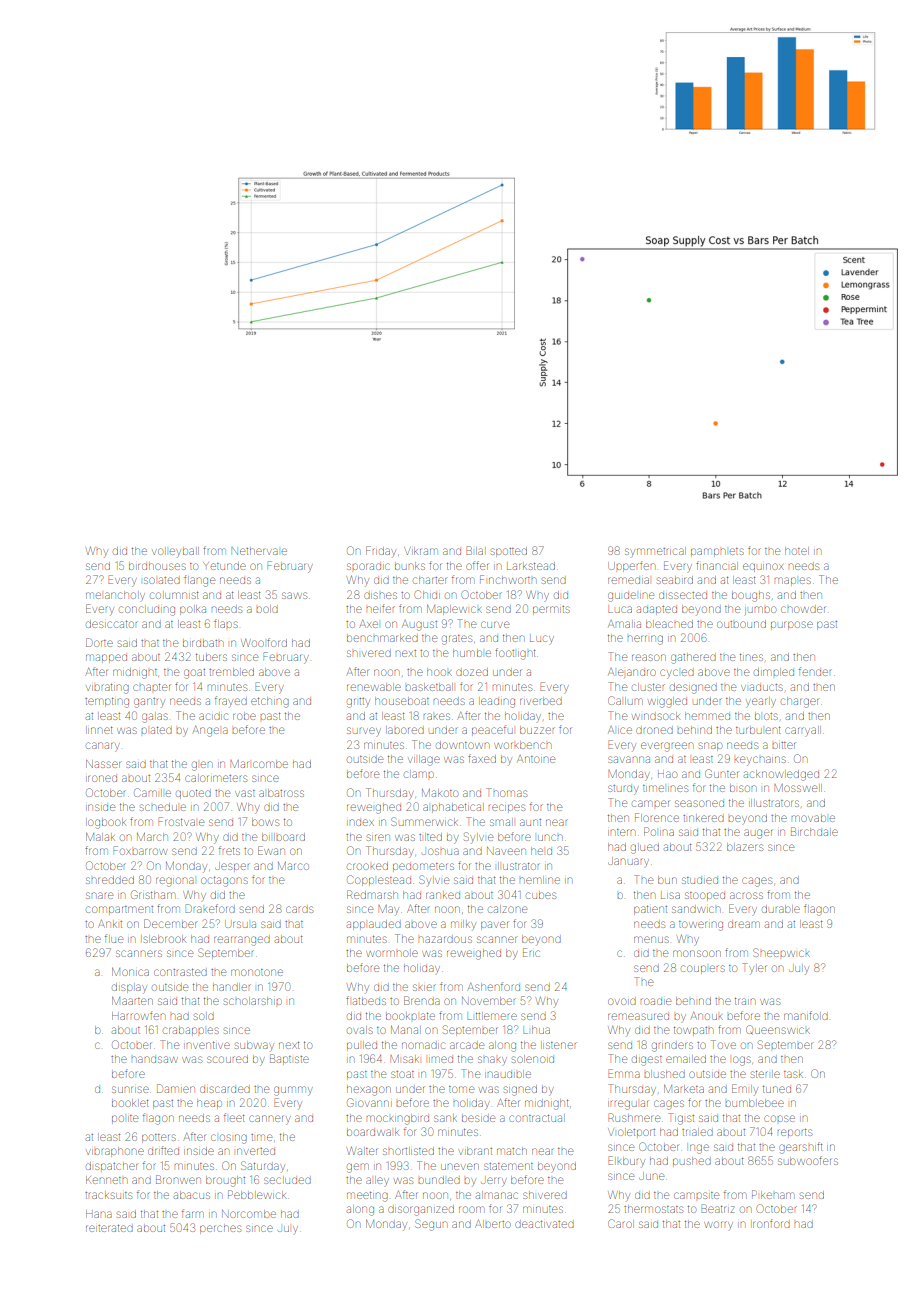 This image has width=924, height=1308. I want to click on hazardous, so click(445, 939).
